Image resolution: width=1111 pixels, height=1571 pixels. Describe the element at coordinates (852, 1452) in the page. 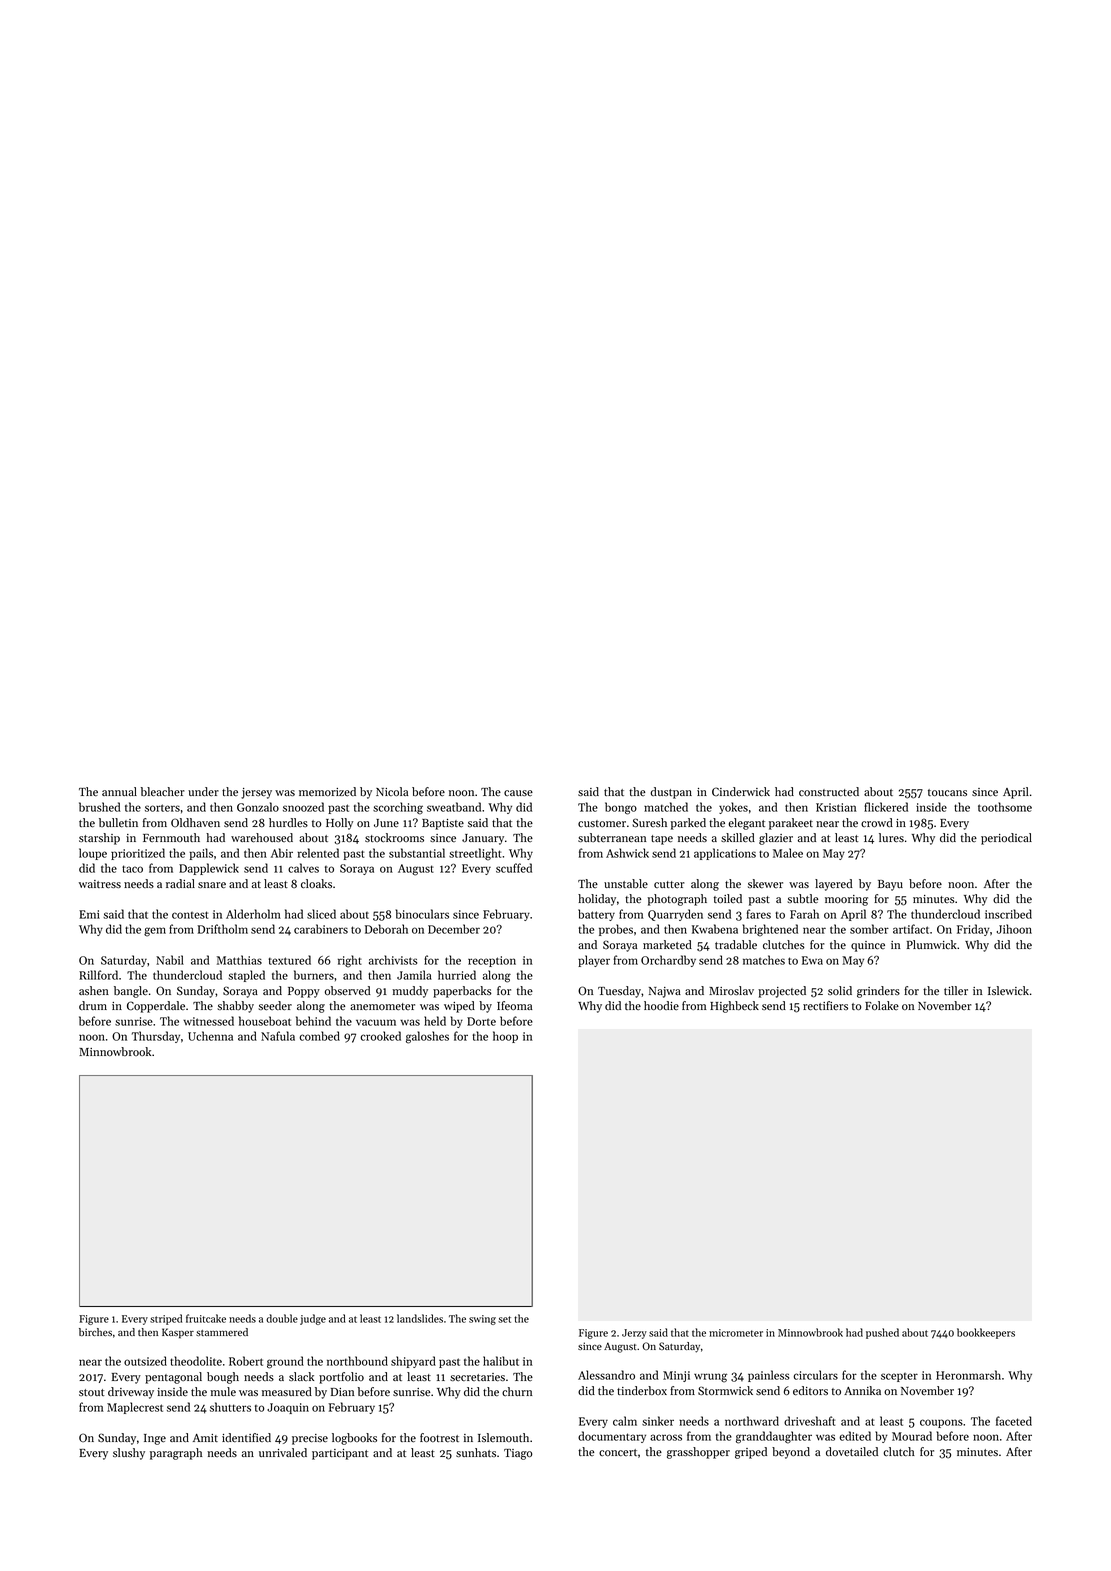

I see `dovetailed` at that location.
